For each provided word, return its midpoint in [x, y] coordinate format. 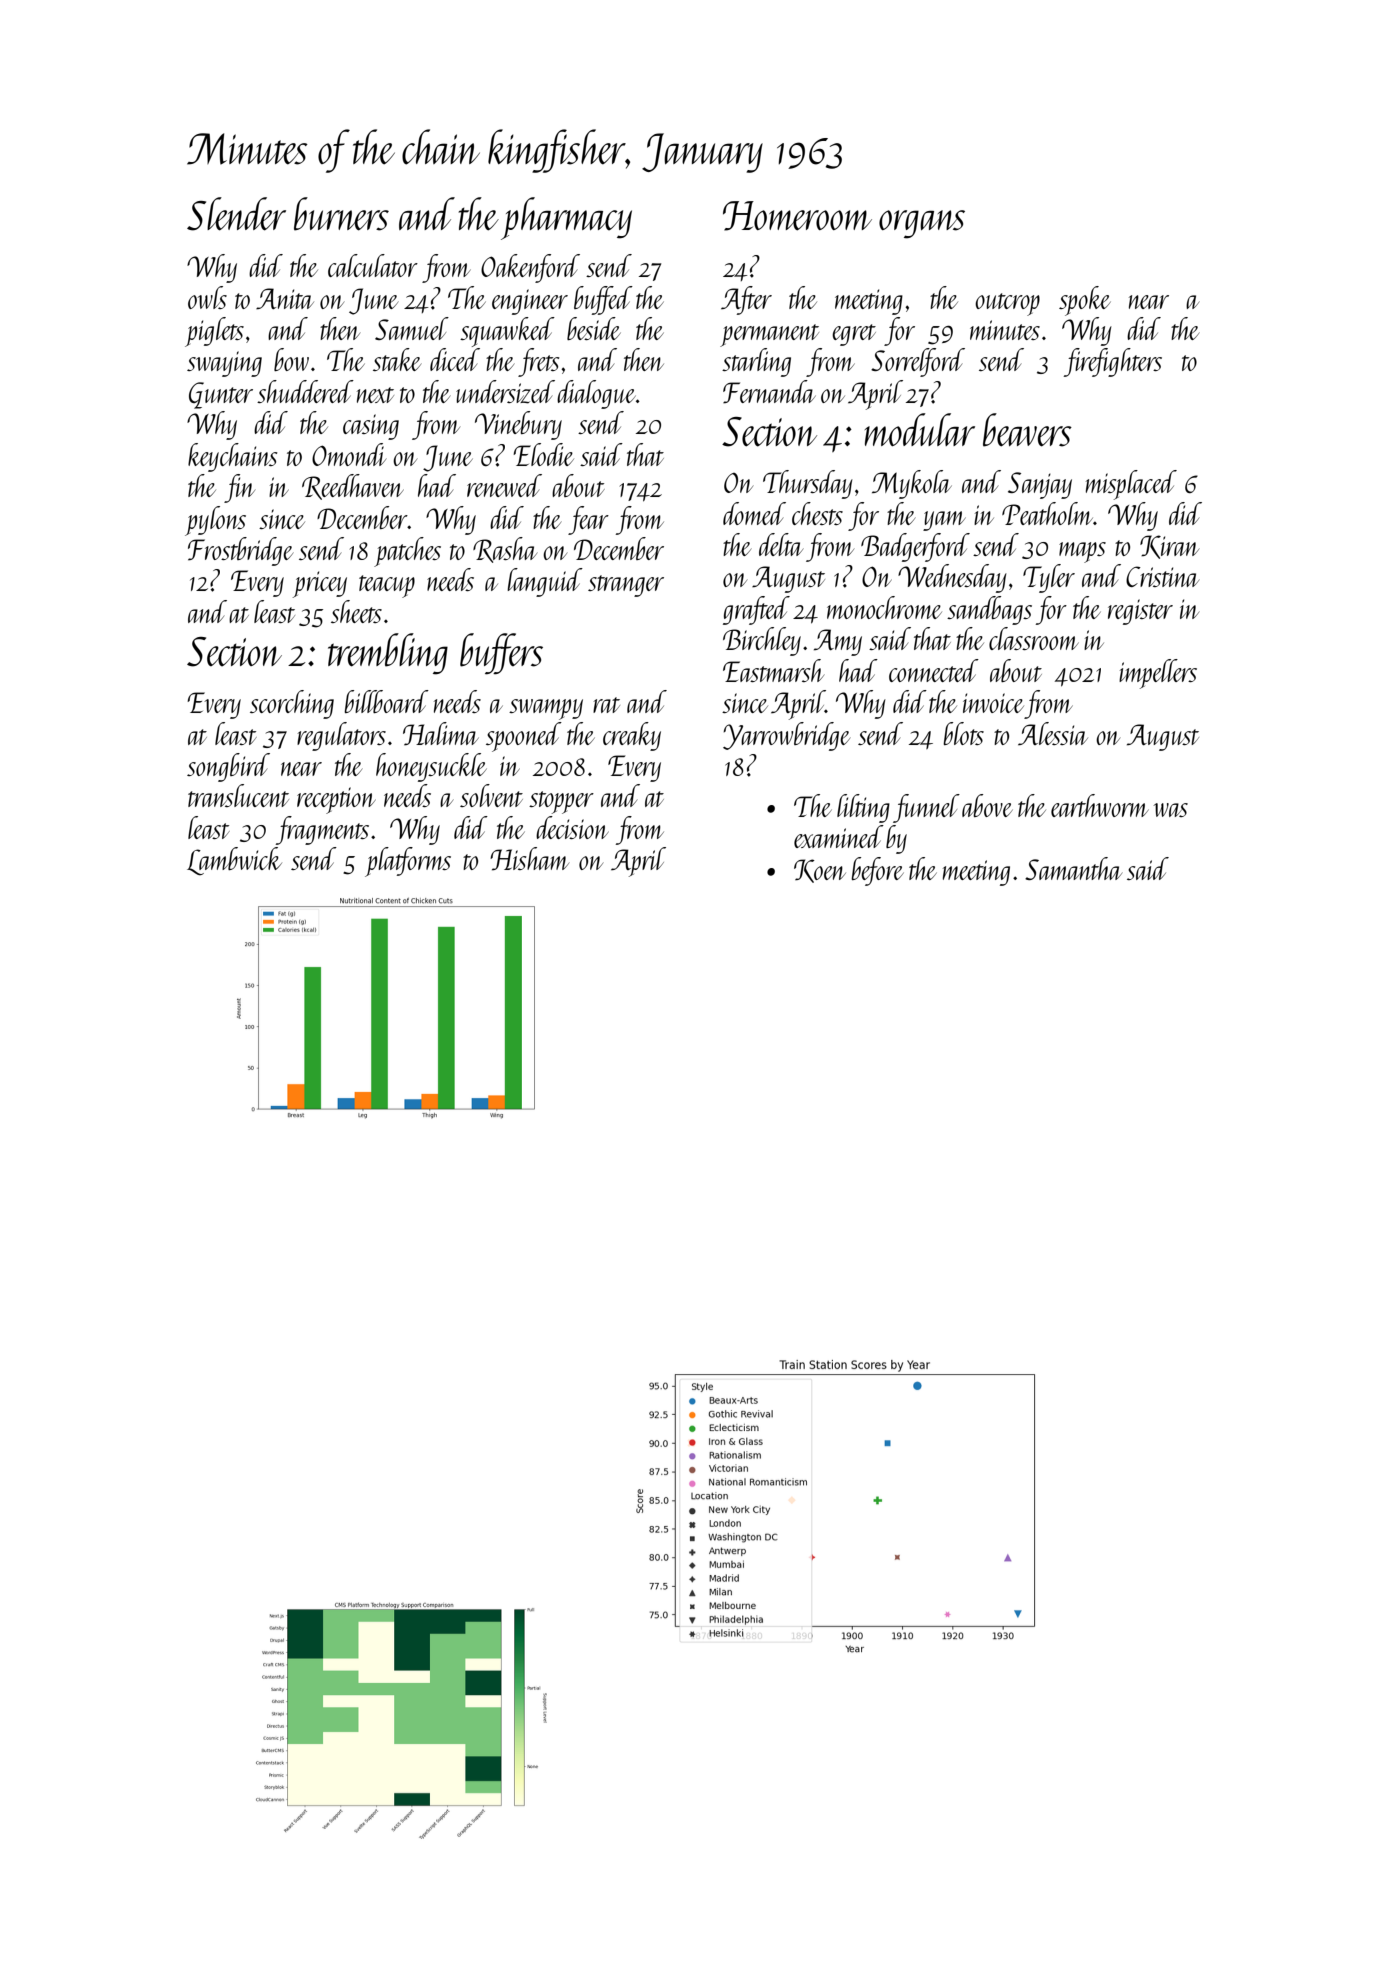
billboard [386, 701]
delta [781, 544]
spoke [1085, 301]
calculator [373, 265]
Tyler [1049, 578]
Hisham [529, 859]
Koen [820, 871]
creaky [632, 736]
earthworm [1100, 805]
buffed [603, 300]
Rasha [505, 550]
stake [397, 359]
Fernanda [769, 392]
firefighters [1113, 362]
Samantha [1073, 868]
